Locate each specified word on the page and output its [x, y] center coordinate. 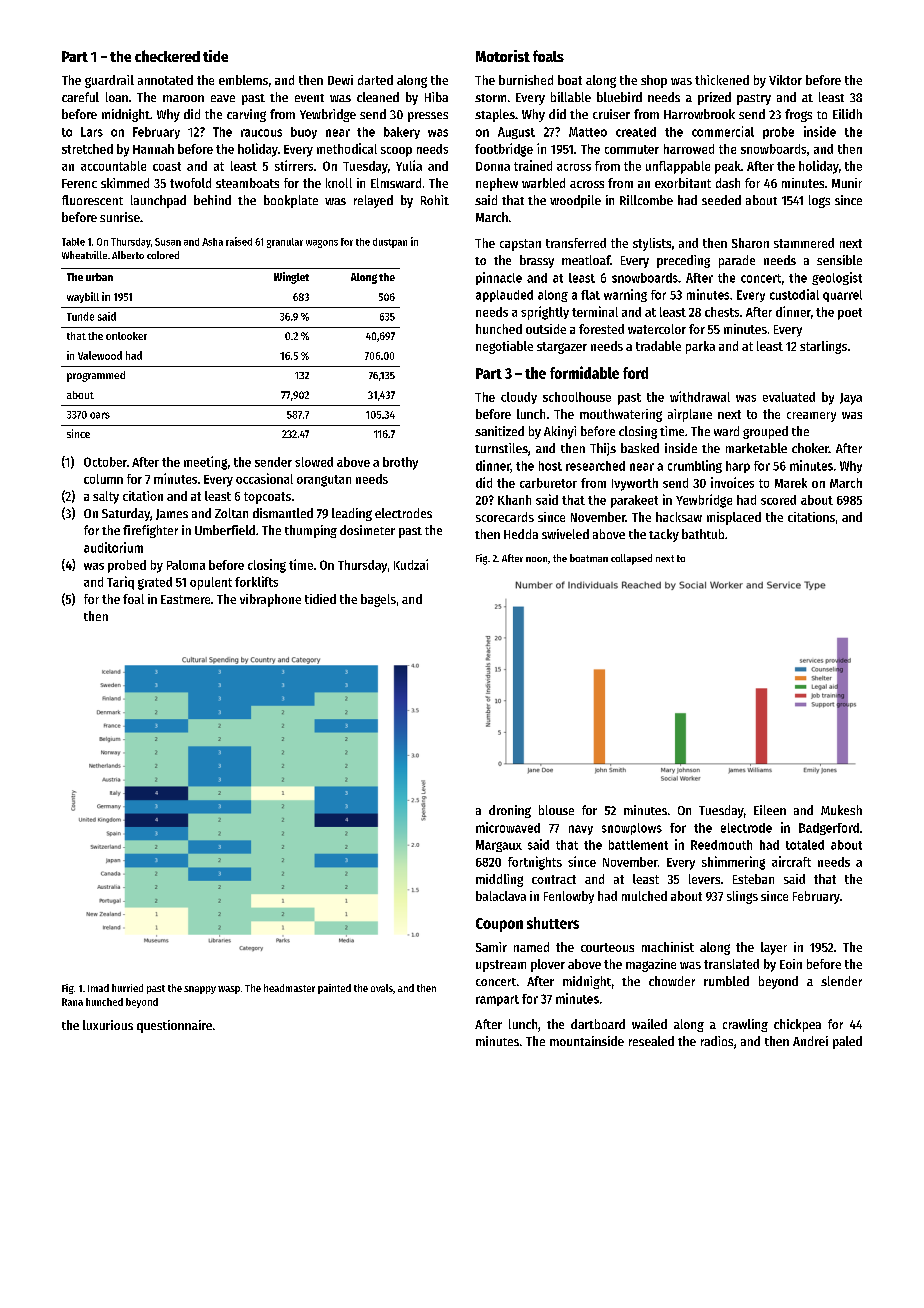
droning [510, 811]
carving [246, 115]
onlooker [126, 336]
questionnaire [174, 1026]
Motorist [503, 56]
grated [155, 583]
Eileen [770, 810]
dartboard [598, 1024]
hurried [127, 988]
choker [810, 448]
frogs [798, 115]
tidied [320, 599]
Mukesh [841, 810]
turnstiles [501, 448]
